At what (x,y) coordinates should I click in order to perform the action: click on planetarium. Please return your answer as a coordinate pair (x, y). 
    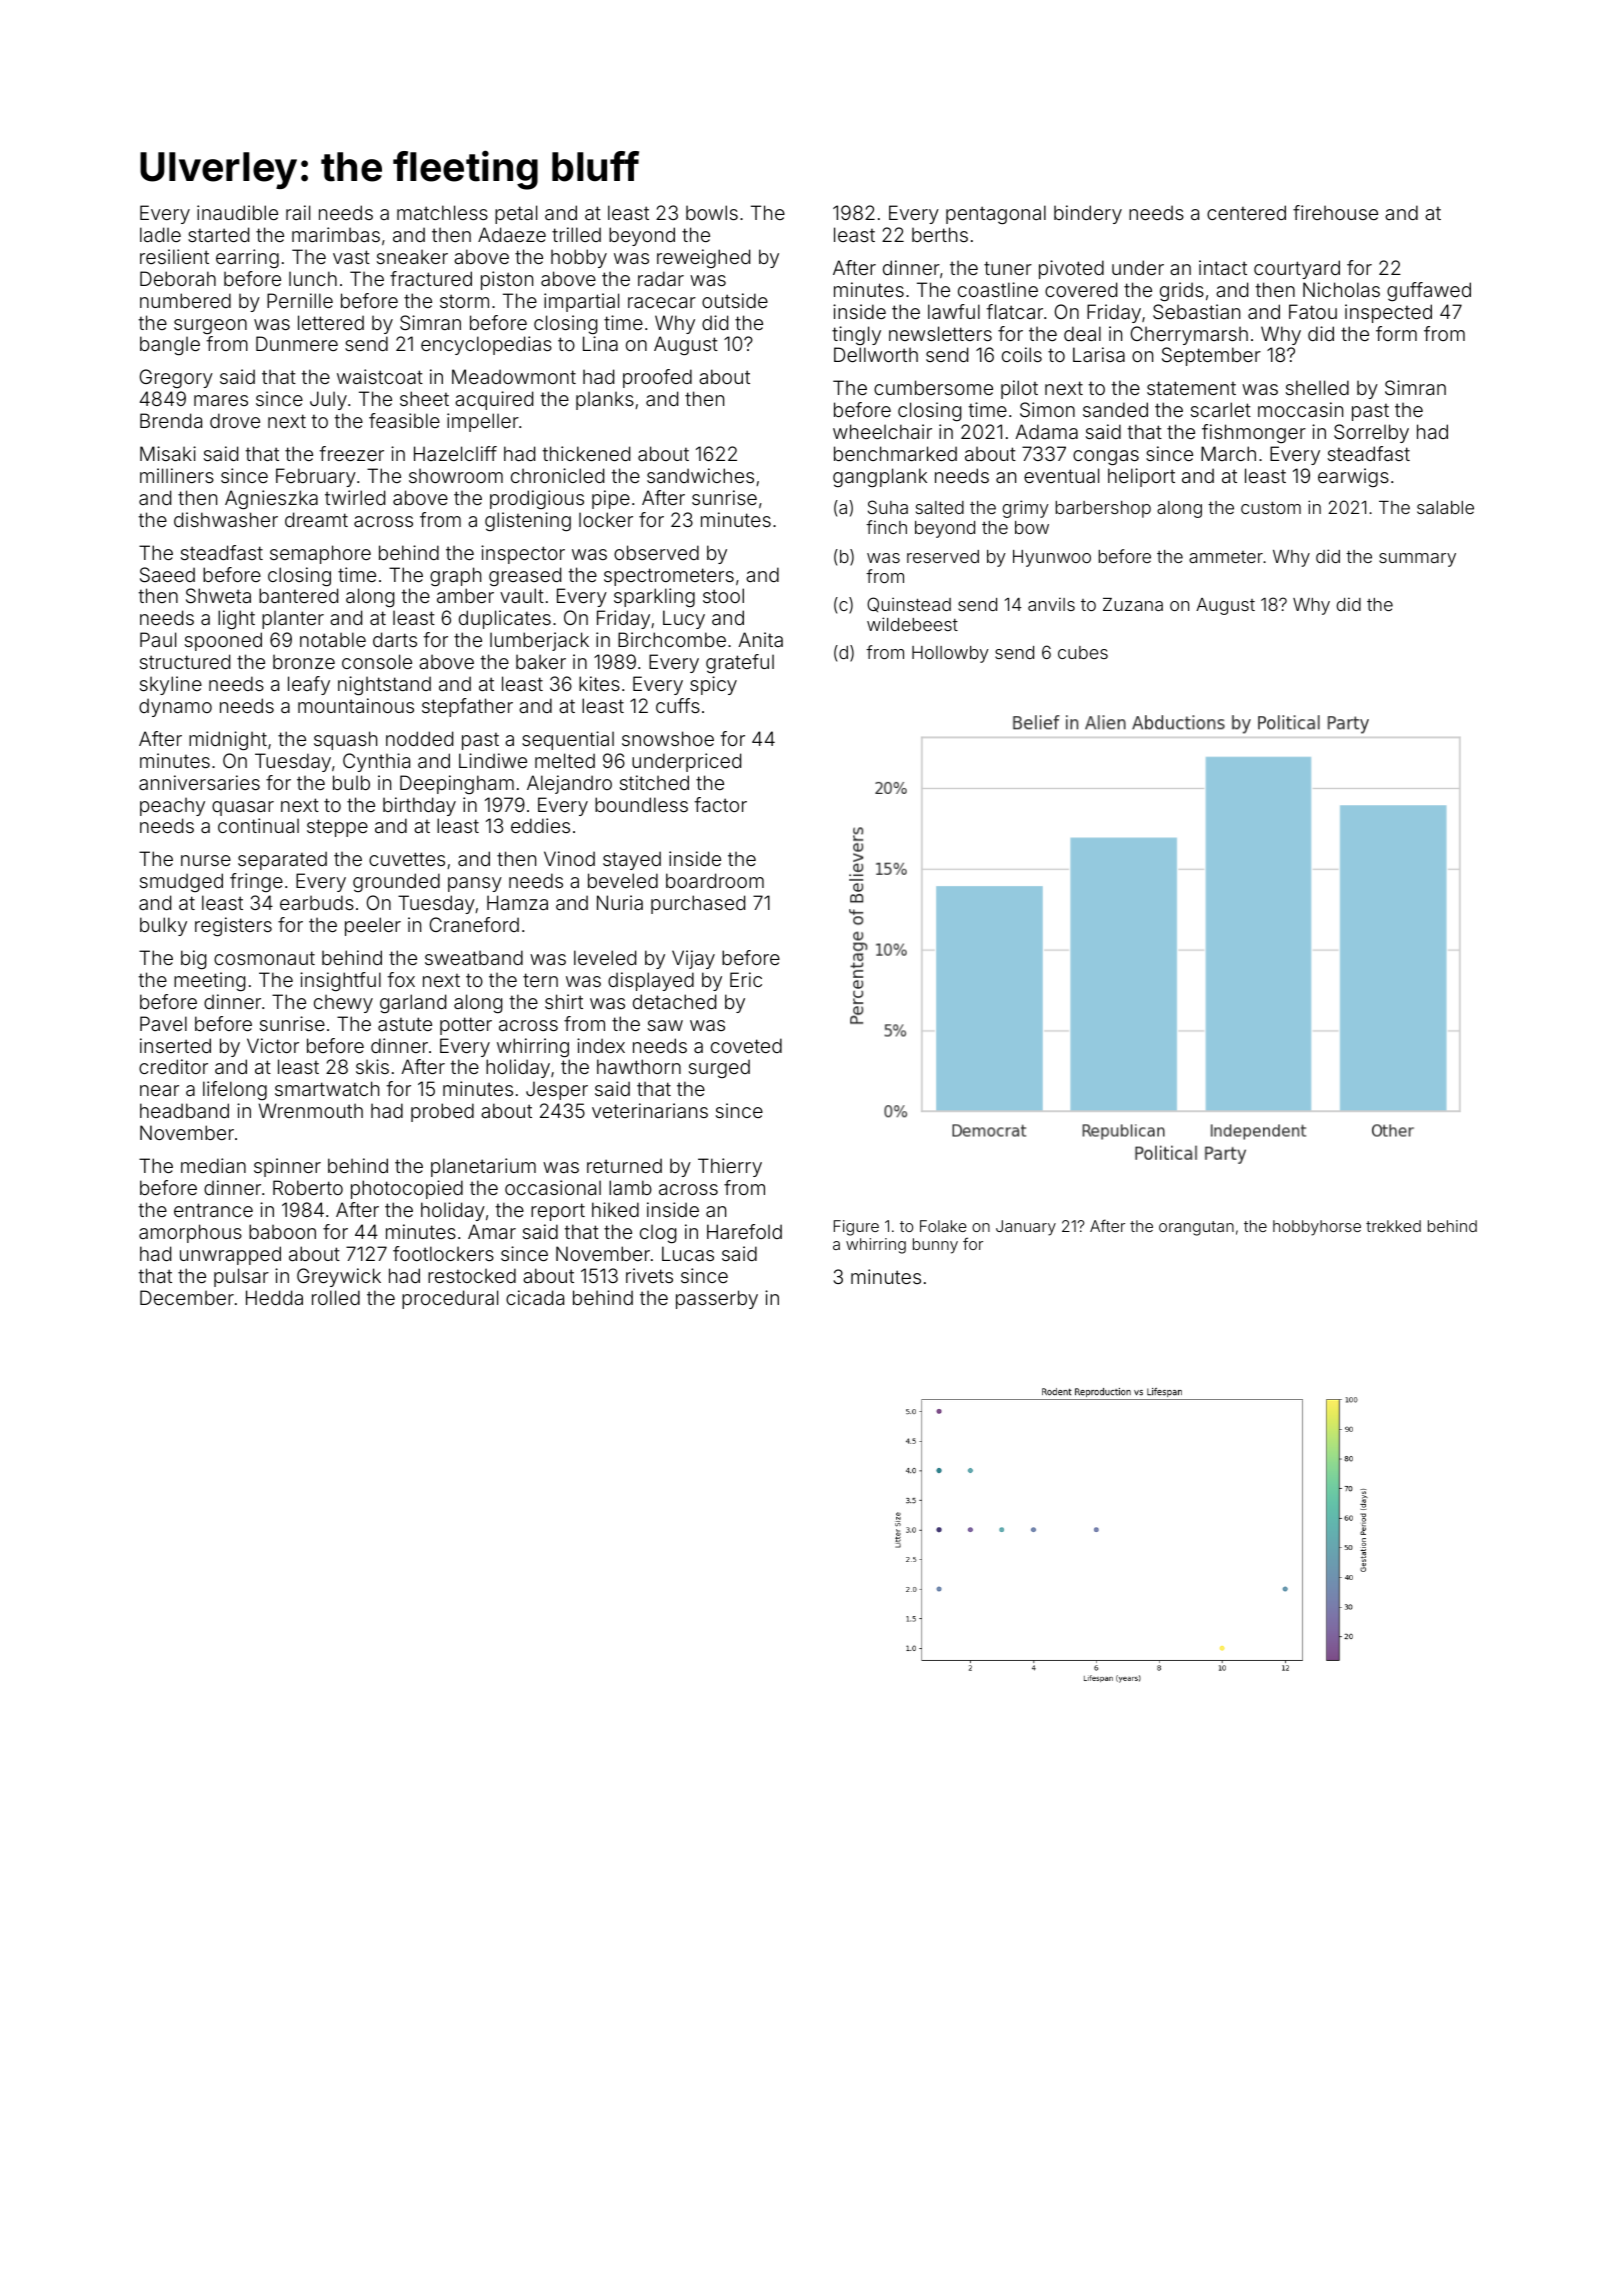
    Looking at the image, I should click on (483, 1167).
